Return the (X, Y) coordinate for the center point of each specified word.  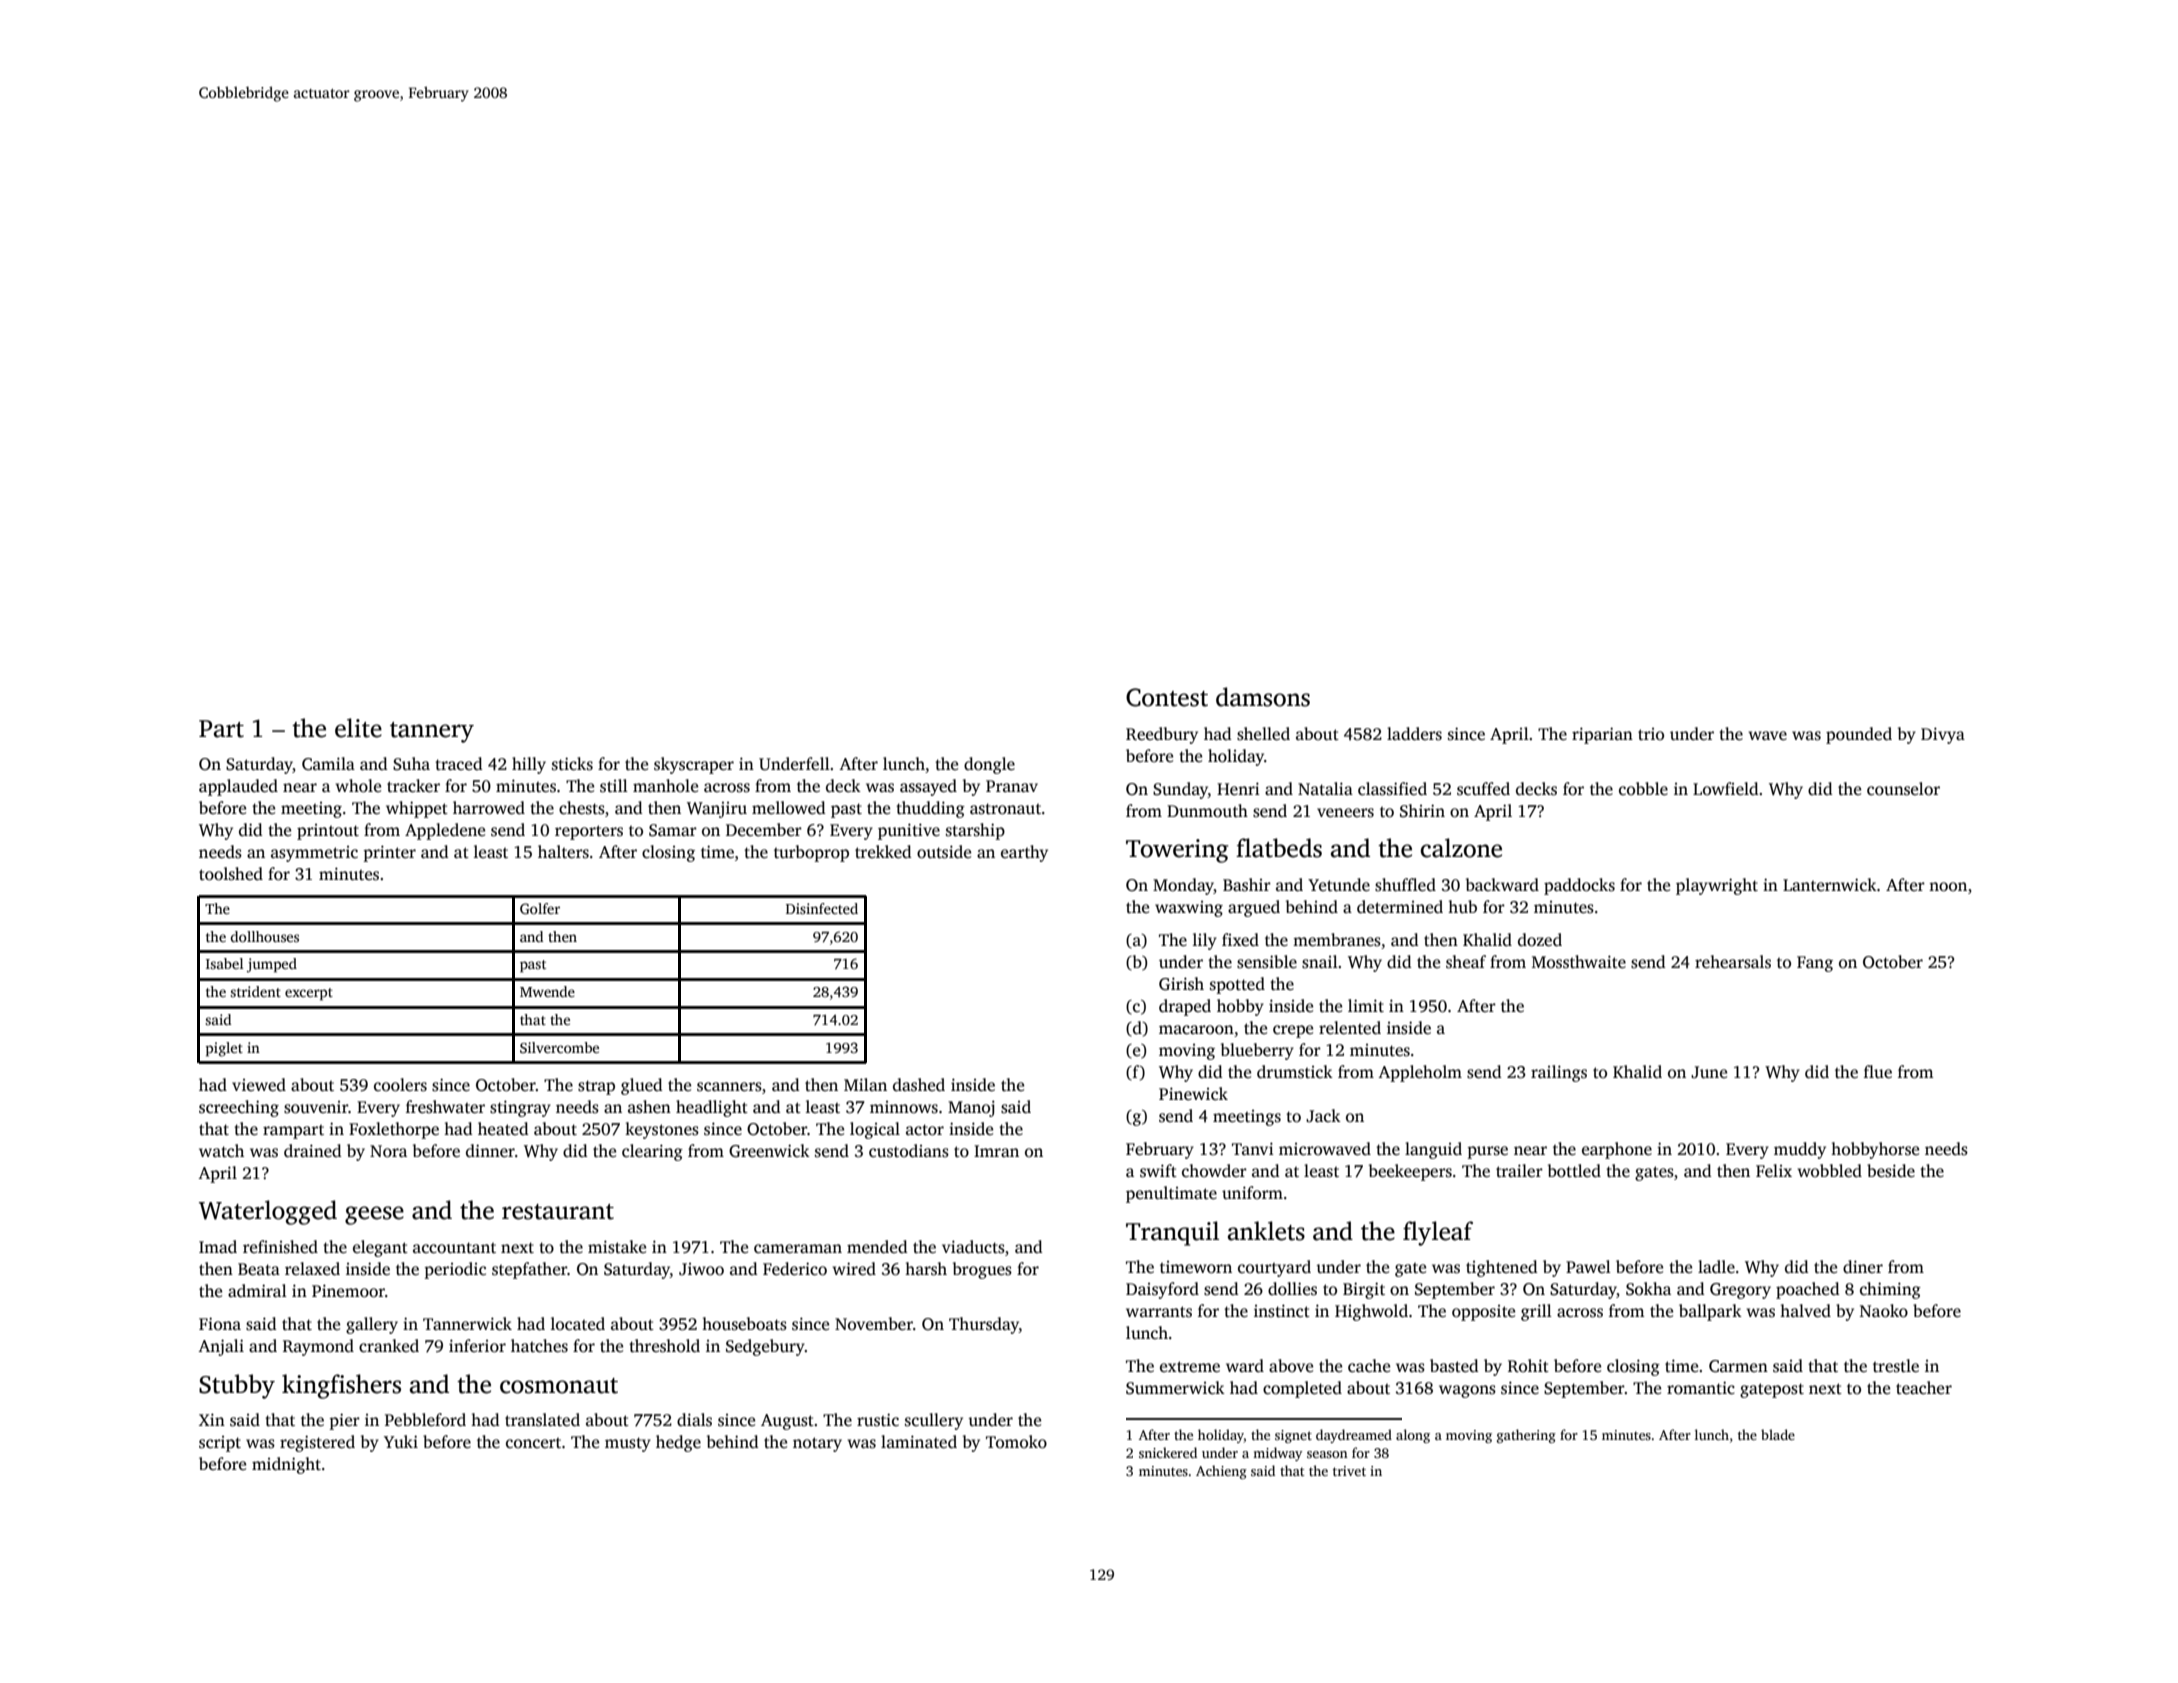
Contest (1167, 697)
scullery (934, 1421)
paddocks (1579, 886)
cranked (389, 1346)
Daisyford (1162, 1290)
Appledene (445, 831)
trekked (883, 852)
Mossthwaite (1579, 962)
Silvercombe (559, 1047)
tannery (432, 732)
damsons (1263, 697)
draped (1185, 1007)
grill (1536, 1312)
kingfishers (341, 1386)
